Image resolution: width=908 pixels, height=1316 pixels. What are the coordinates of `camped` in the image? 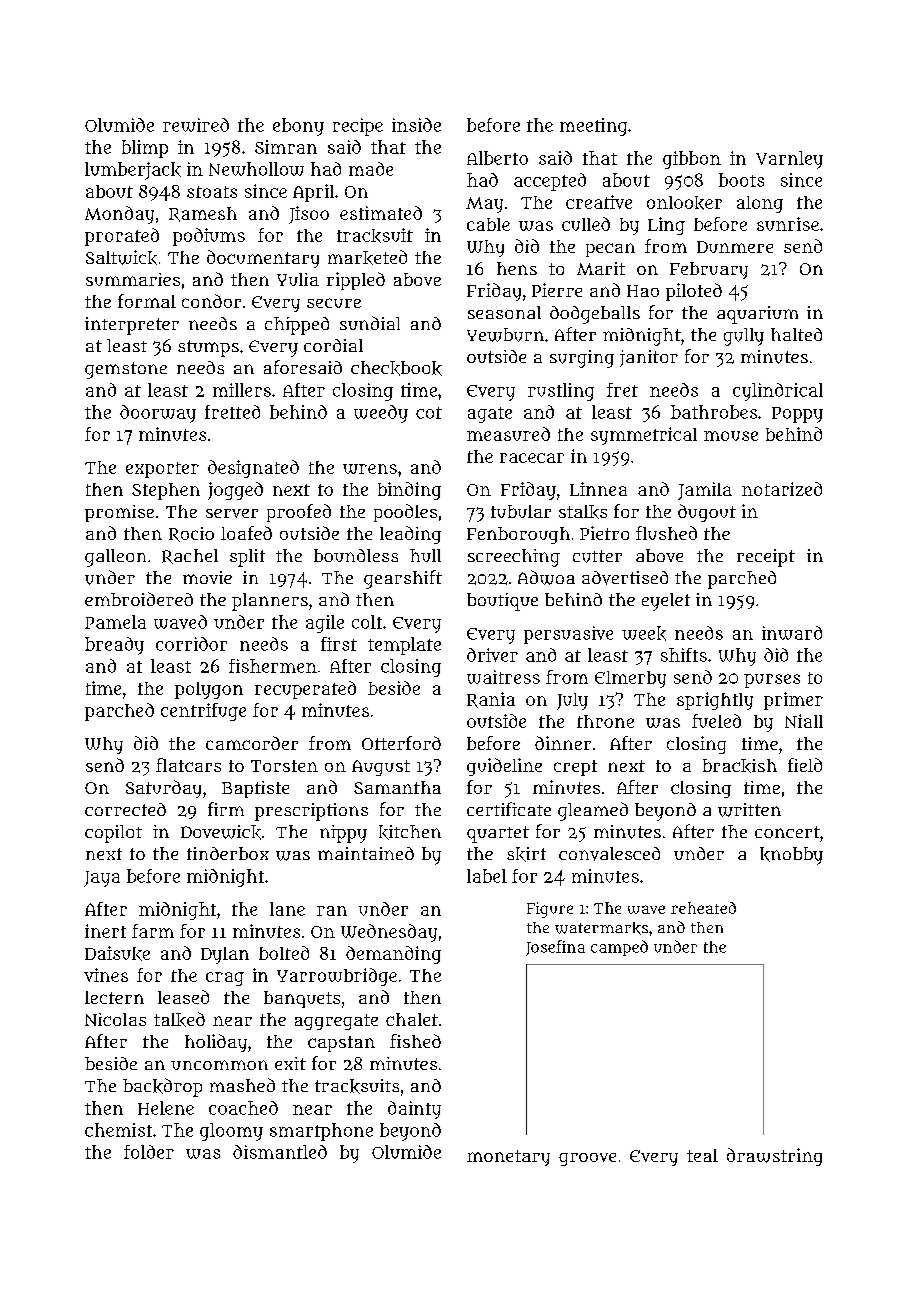 It's located at (619, 948).
